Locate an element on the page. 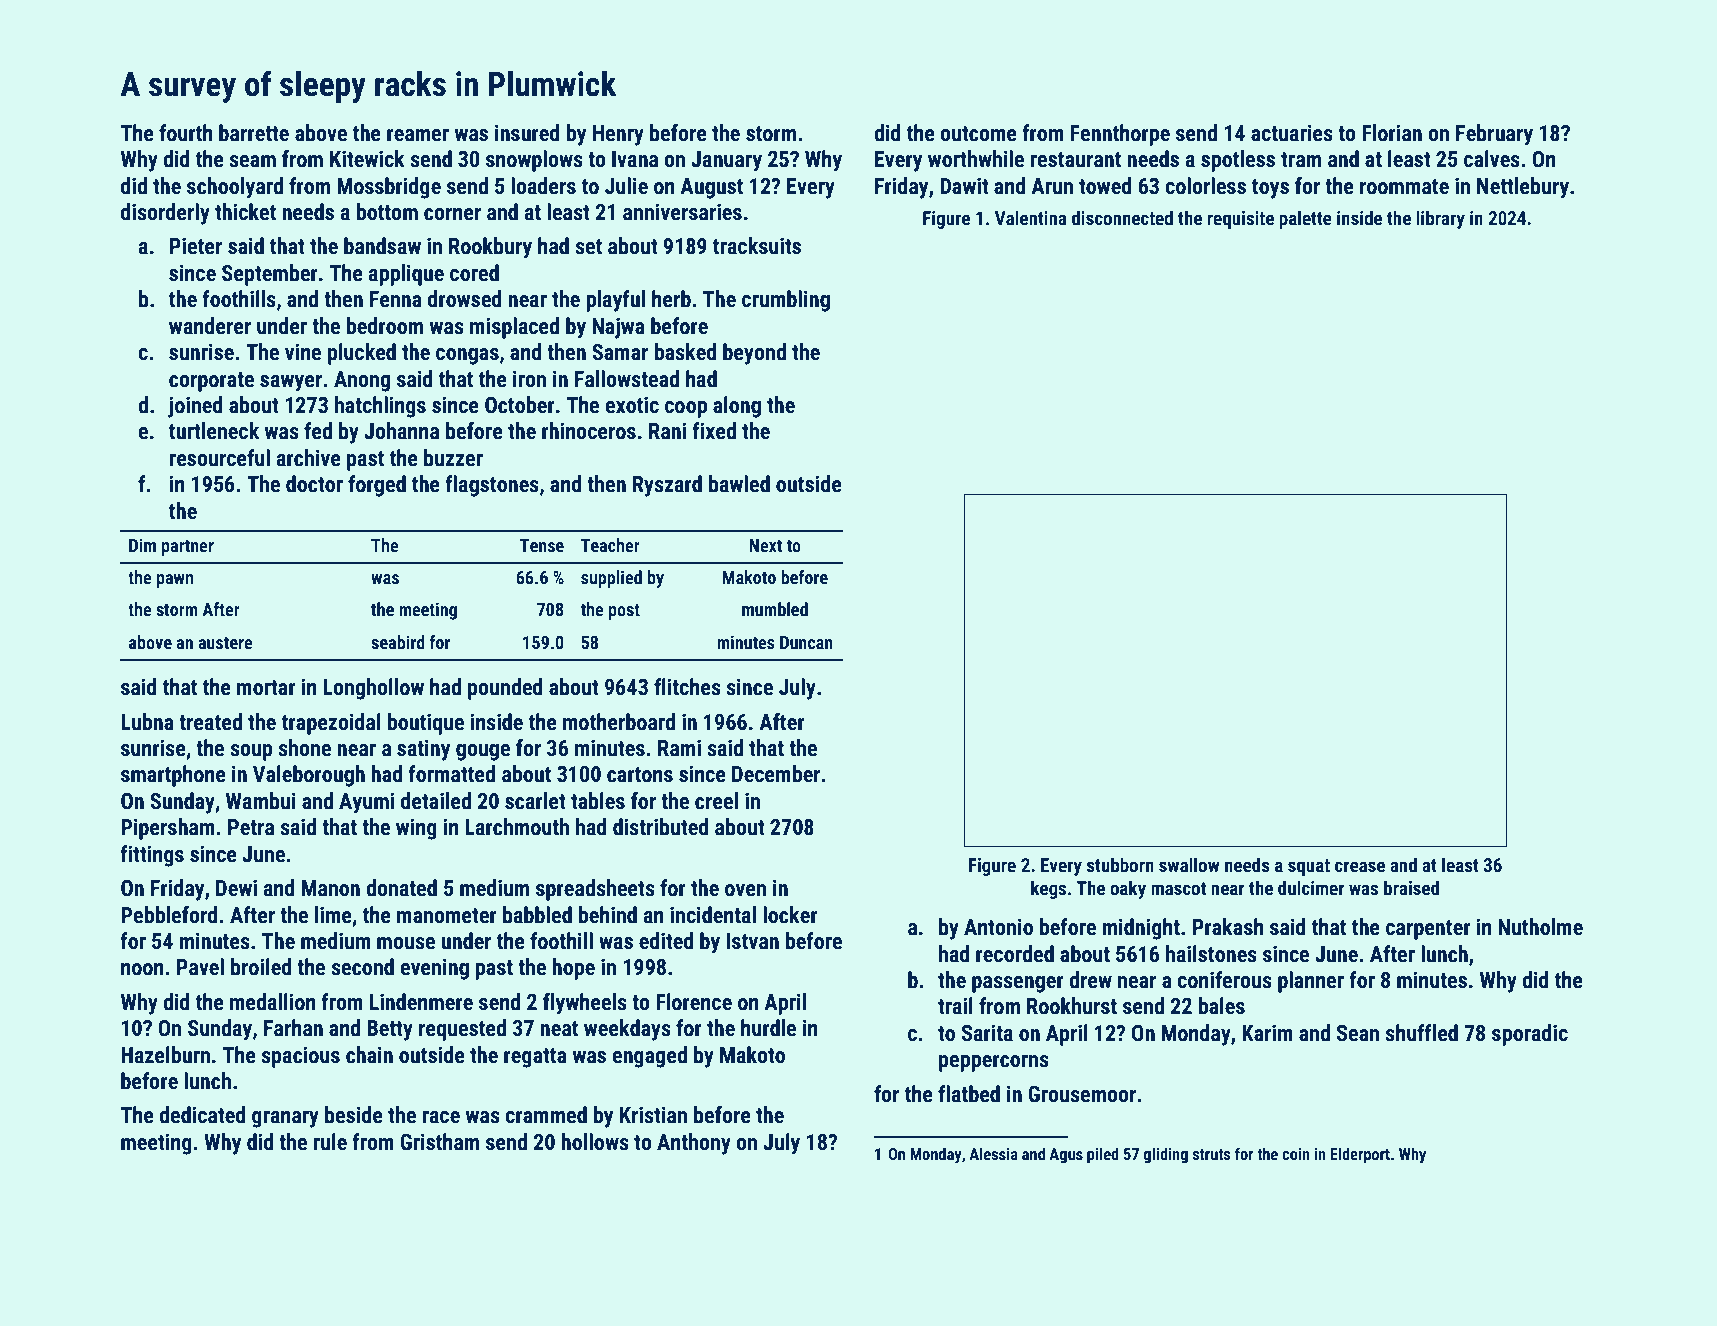 This image has height=1326, width=1717. flitches is located at coordinates (687, 687).
